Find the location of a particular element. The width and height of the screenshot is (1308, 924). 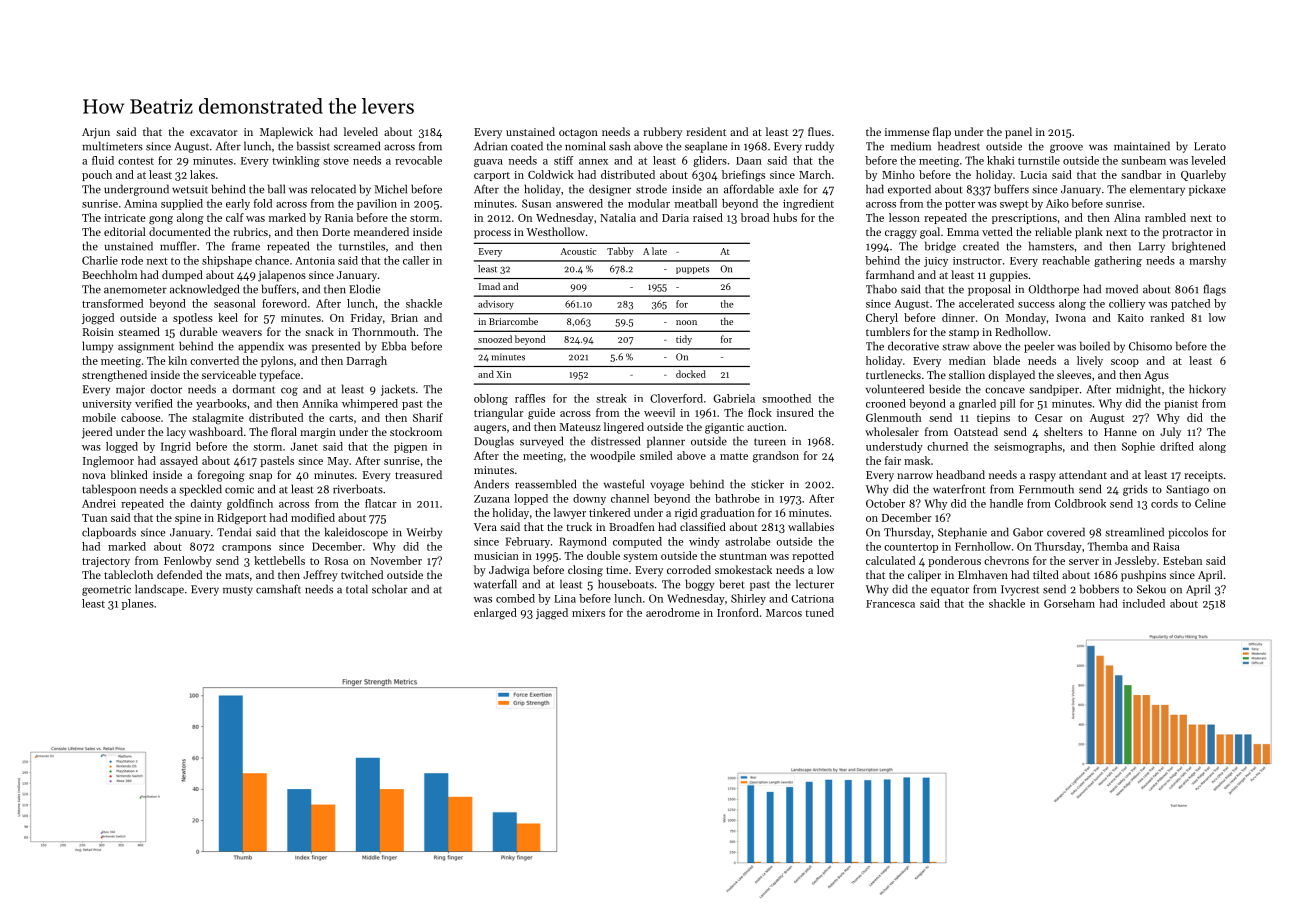

clapboards is located at coordinates (109, 533).
